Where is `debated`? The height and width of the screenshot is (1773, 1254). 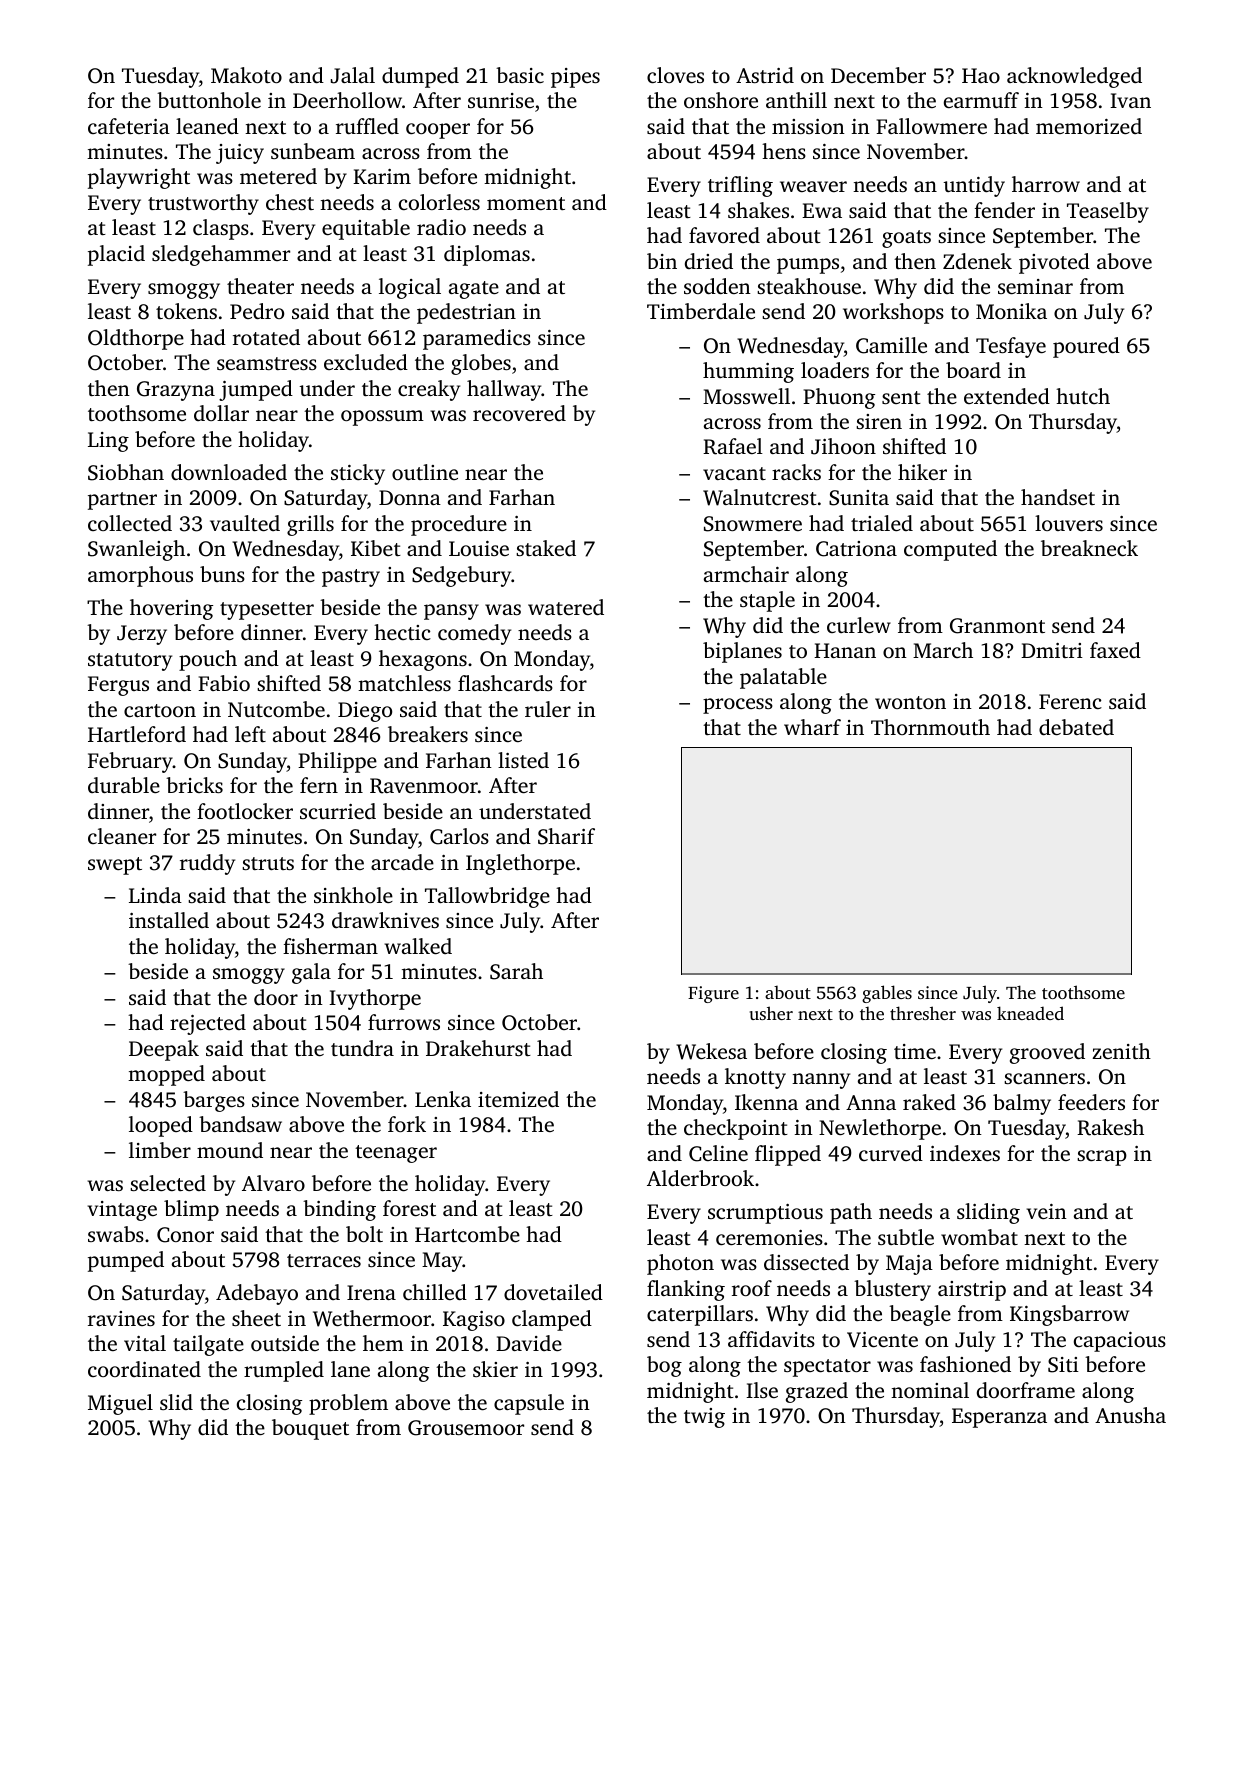 debated is located at coordinates (1076, 727).
